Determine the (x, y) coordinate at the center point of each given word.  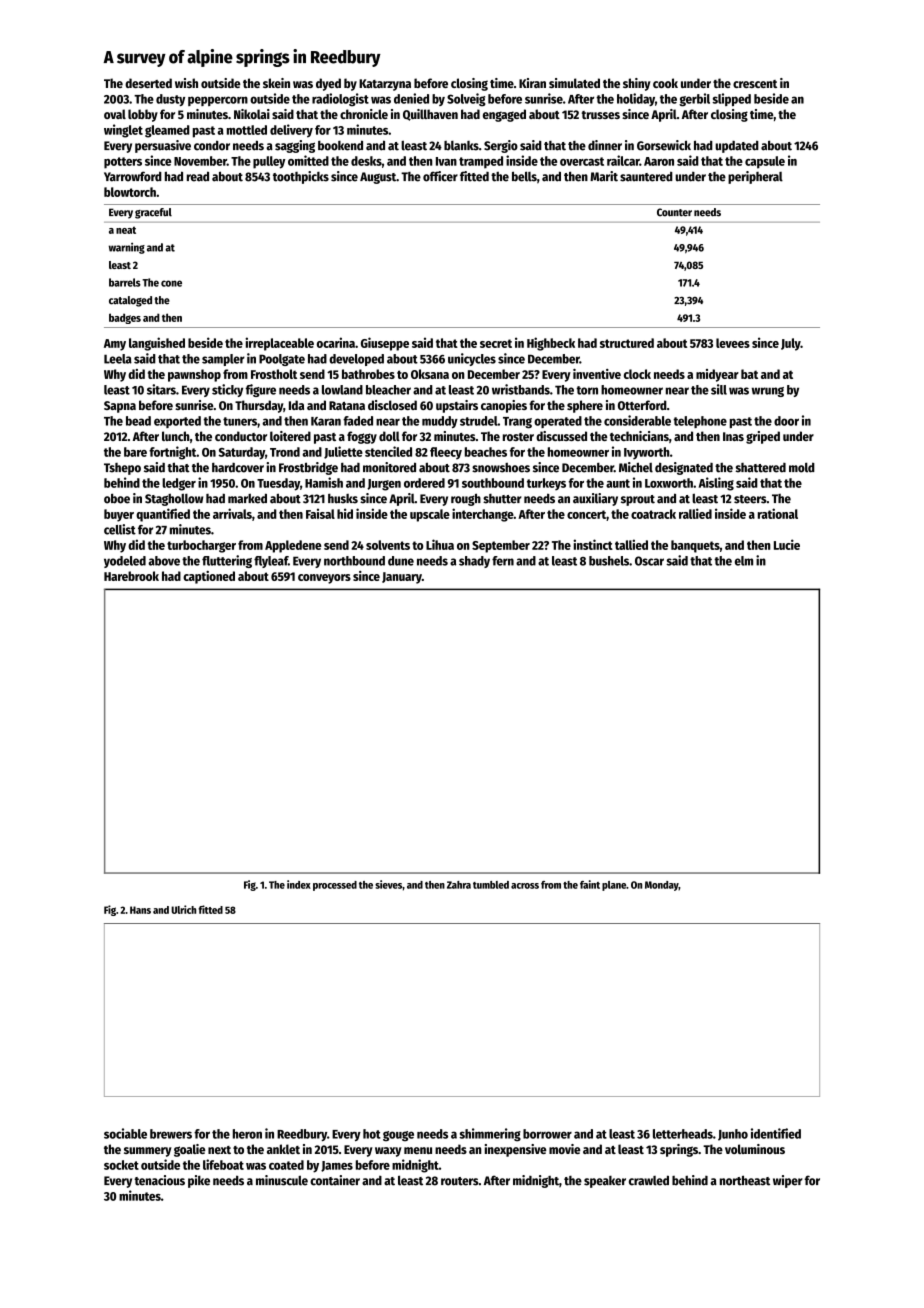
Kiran (532, 83)
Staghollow (174, 499)
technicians (639, 436)
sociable (125, 1133)
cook (665, 83)
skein (276, 83)
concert (586, 514)
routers (460, 1181)
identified (776, 1133)
